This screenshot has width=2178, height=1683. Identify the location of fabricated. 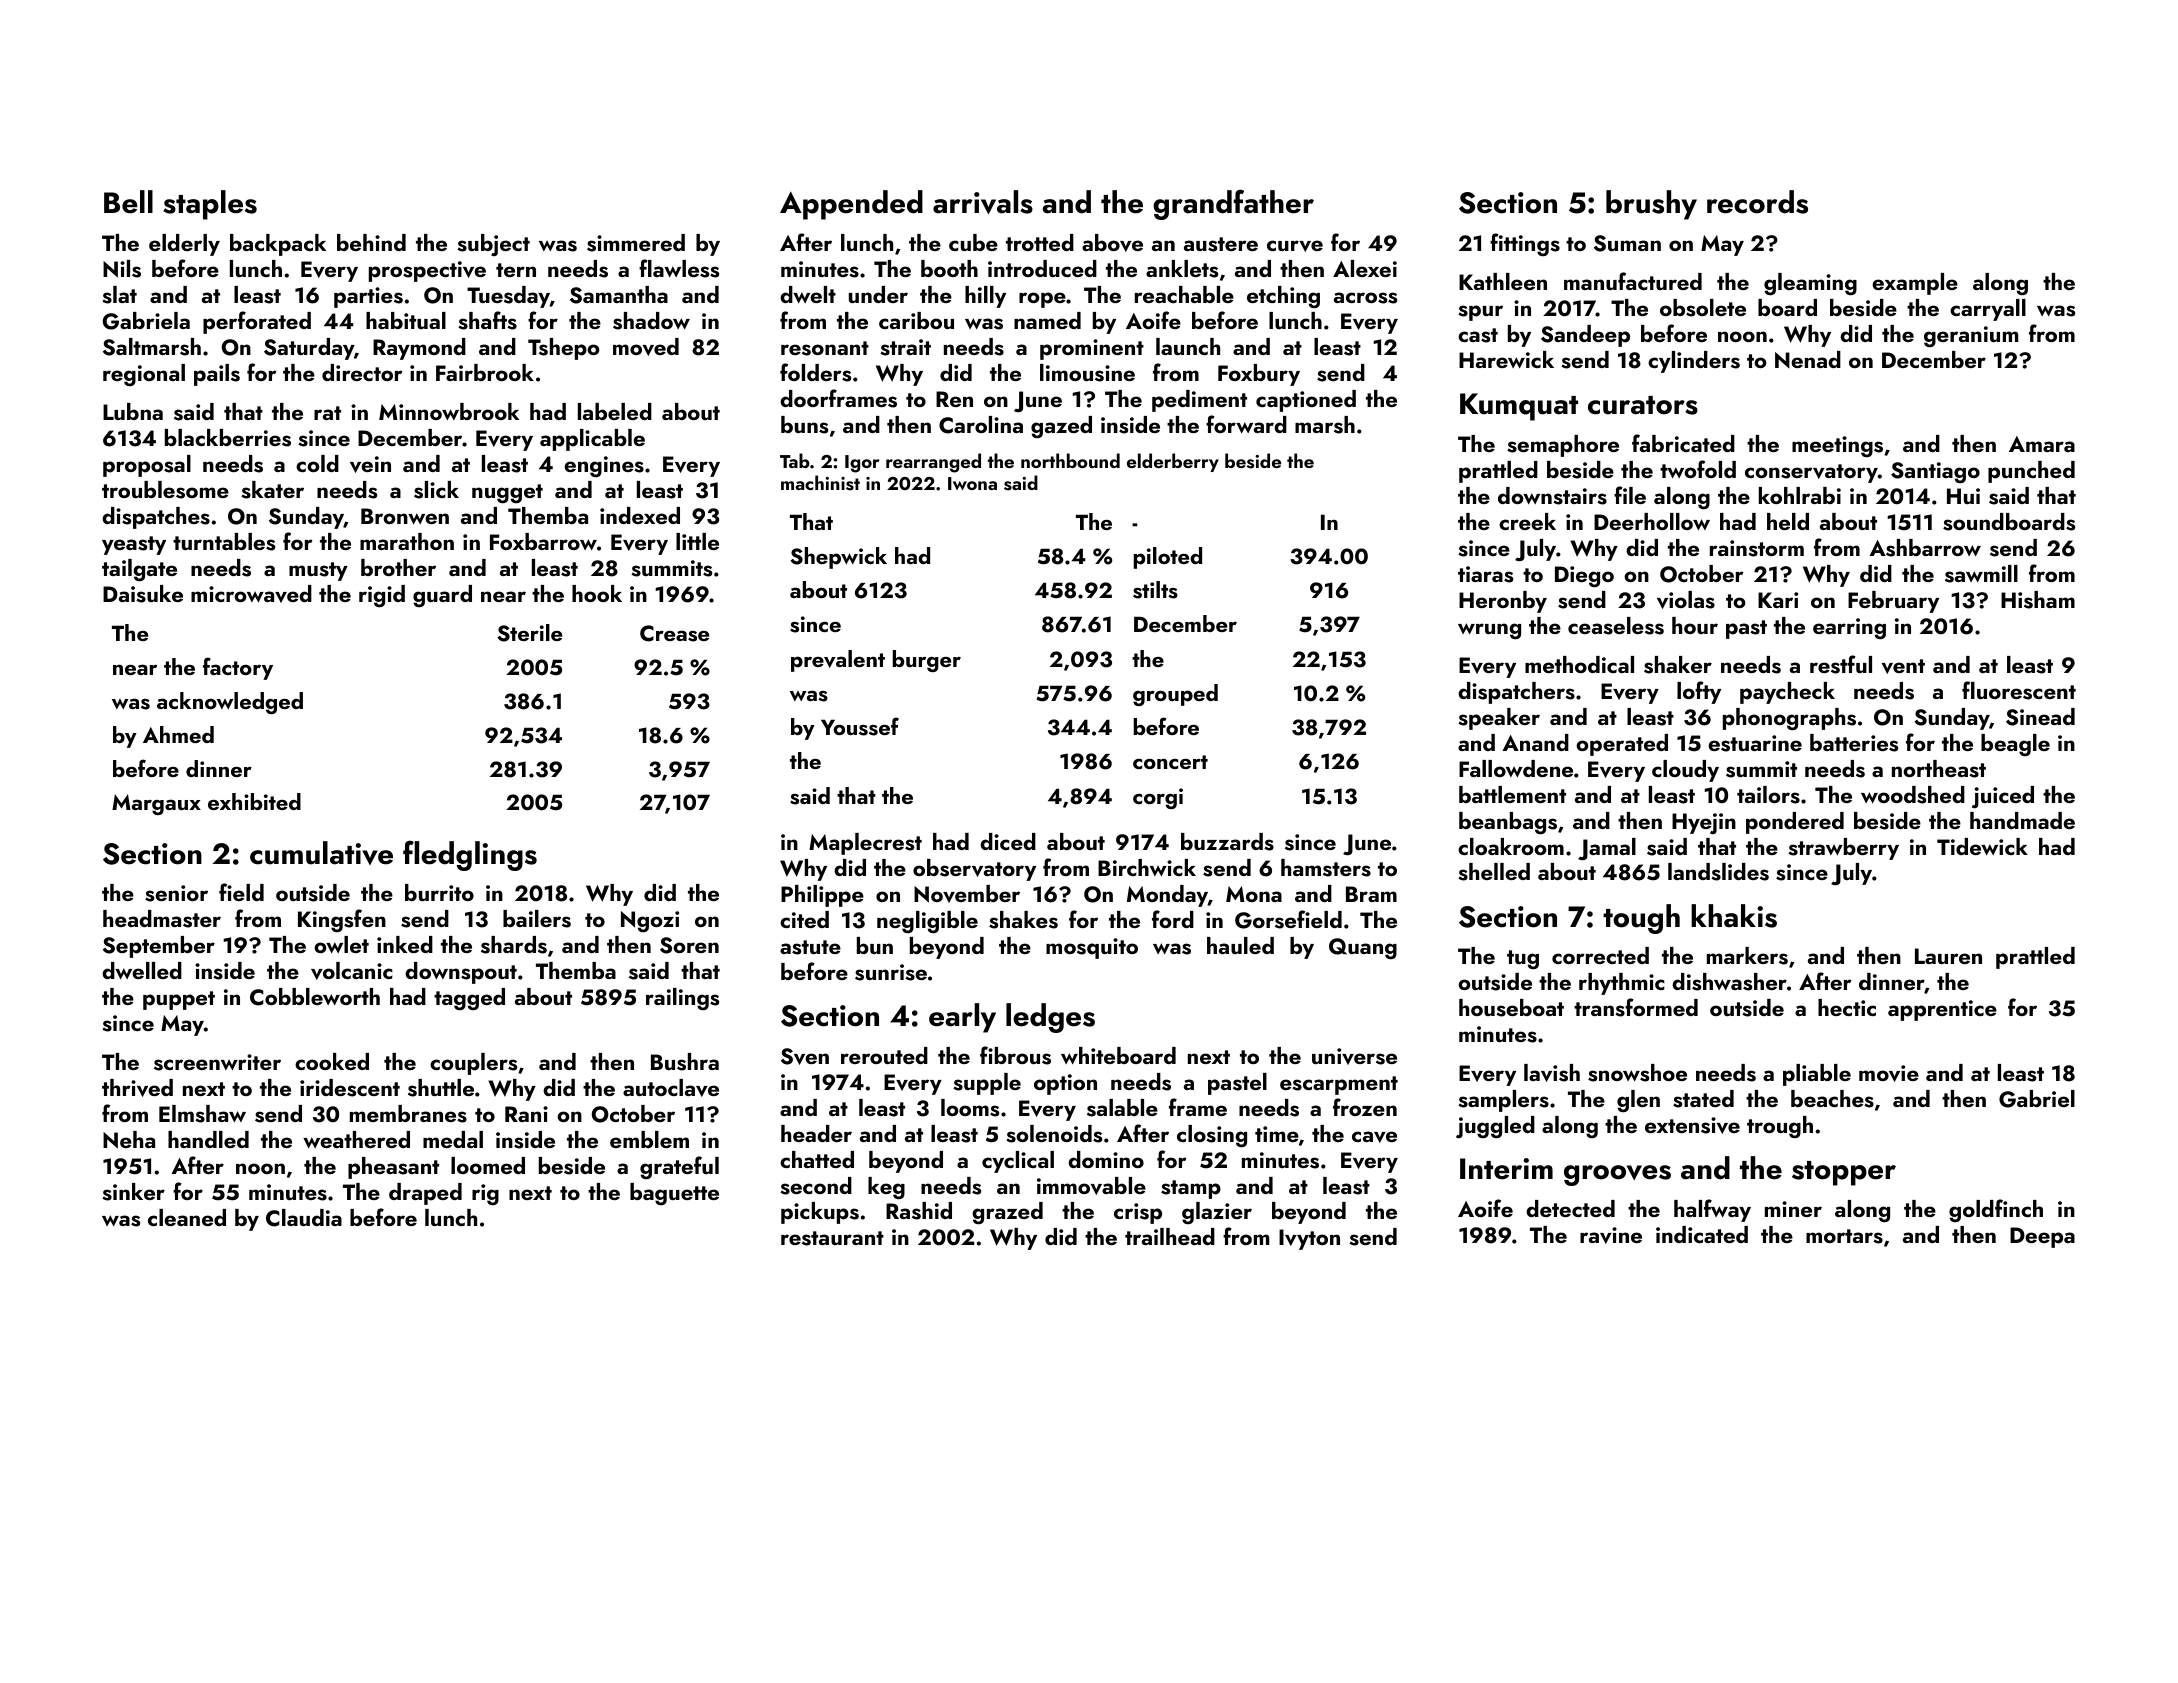
(1683, 443).
